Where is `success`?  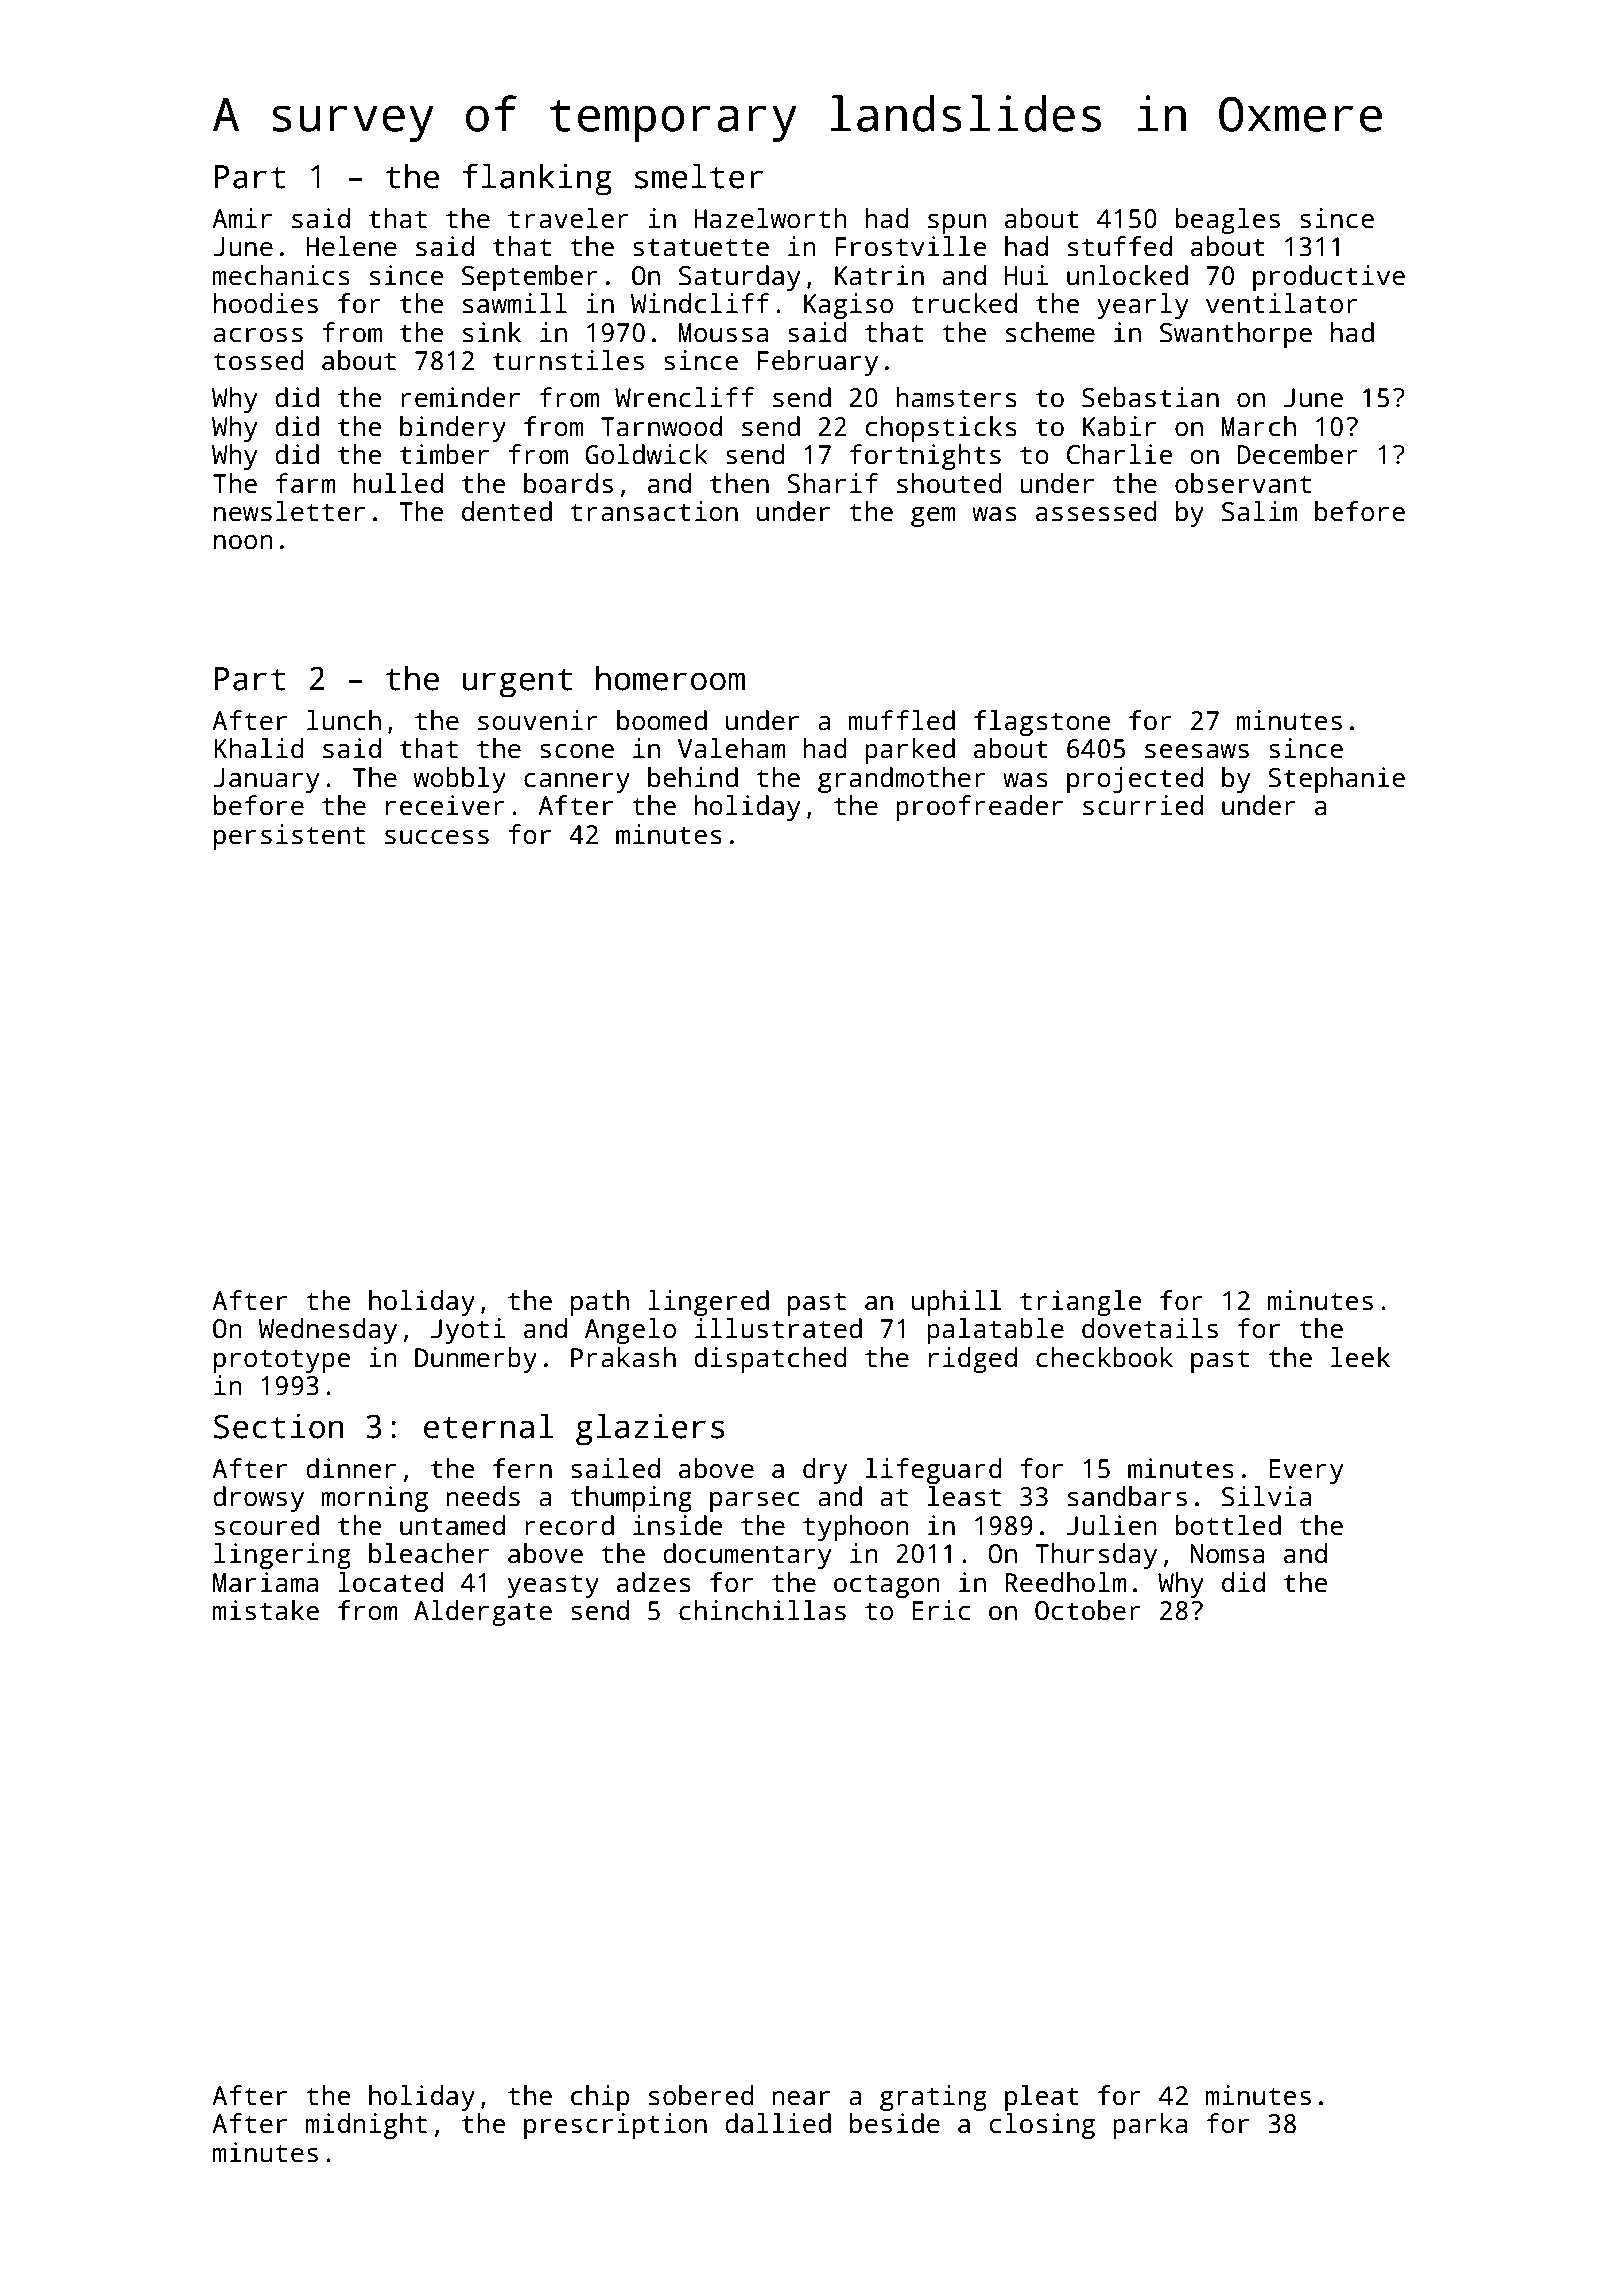
success is located at coordinates (437, 837).
